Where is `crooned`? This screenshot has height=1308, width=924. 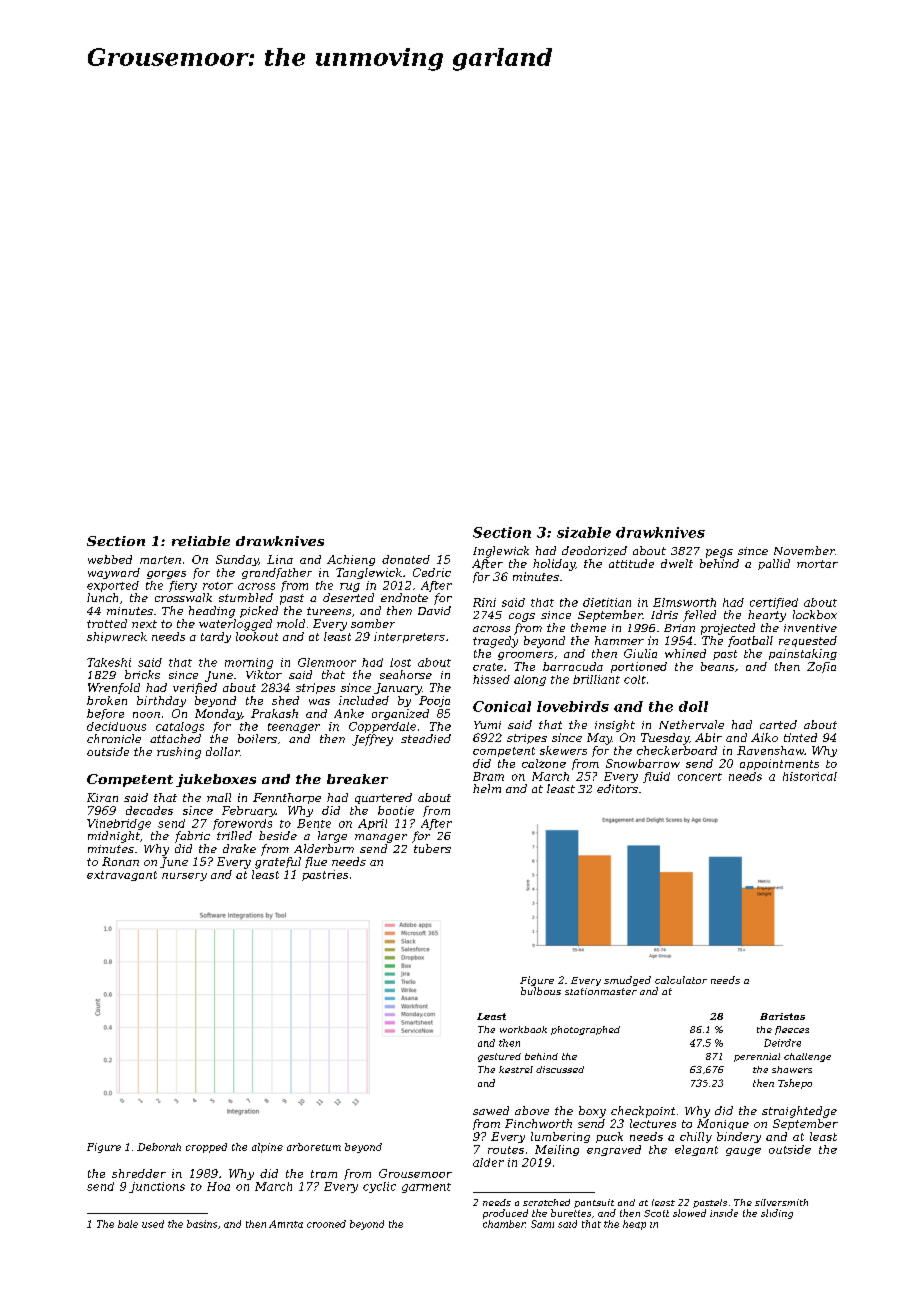 crooned is located at coordinates (326, 1224).
